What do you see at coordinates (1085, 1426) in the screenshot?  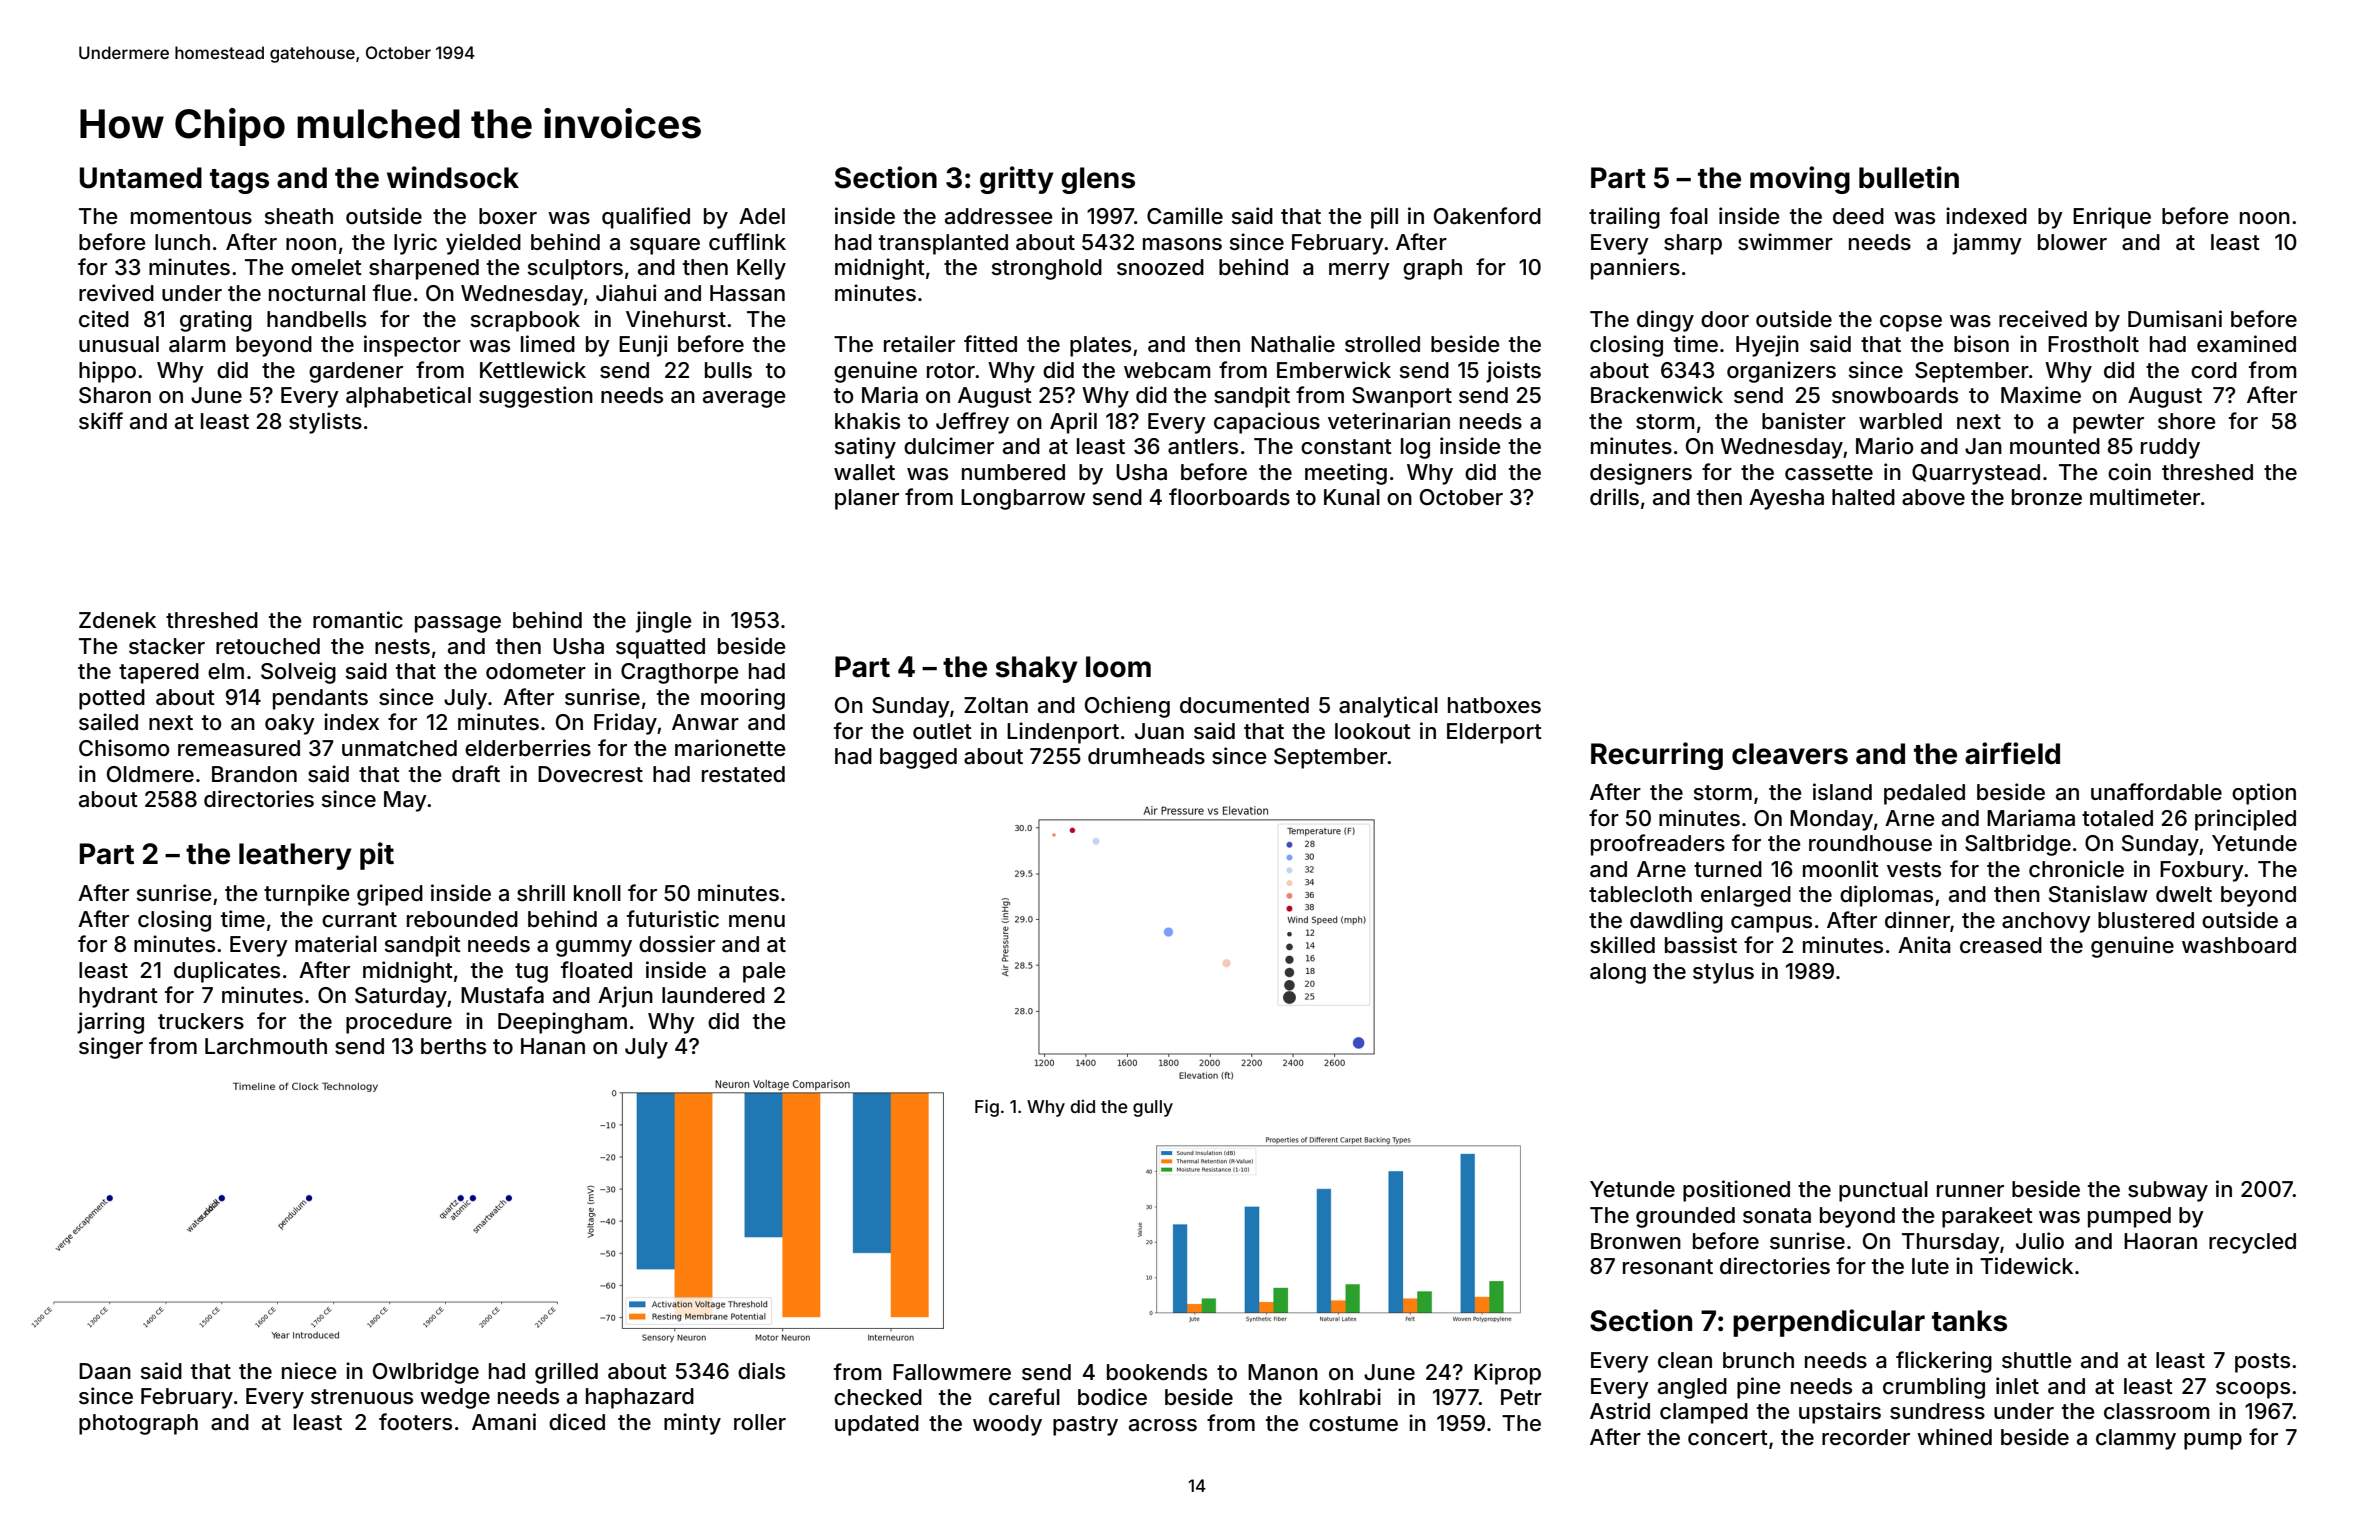 I see `pastry` at bounding box center [1085, 1426].
